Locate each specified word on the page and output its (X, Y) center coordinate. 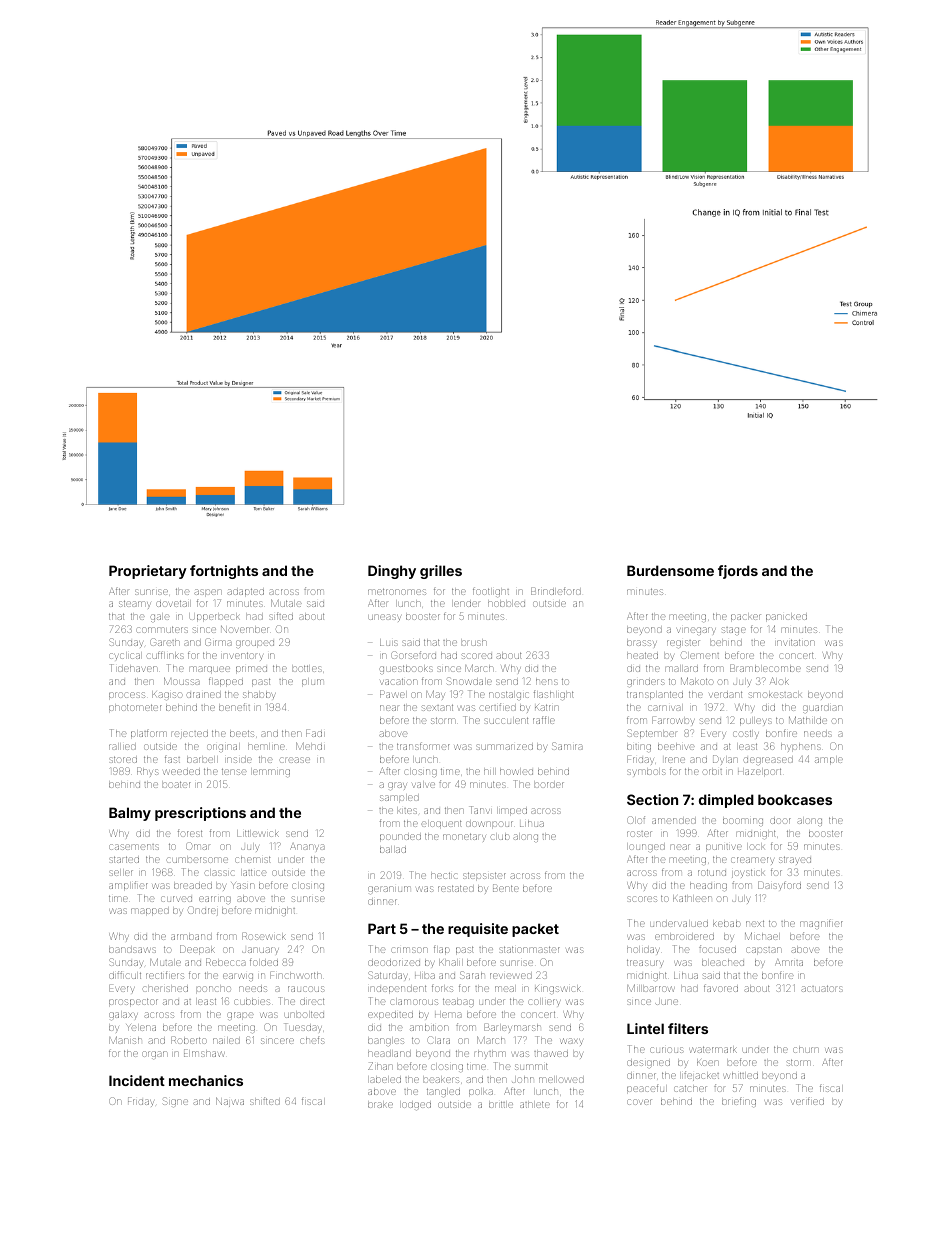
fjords (738, 572)
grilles (441, 572)
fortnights (224, 572)
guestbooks (406, 669)
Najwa (230, 1102)
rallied (122, 747)
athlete (535, 1104)
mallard (682, 669)
